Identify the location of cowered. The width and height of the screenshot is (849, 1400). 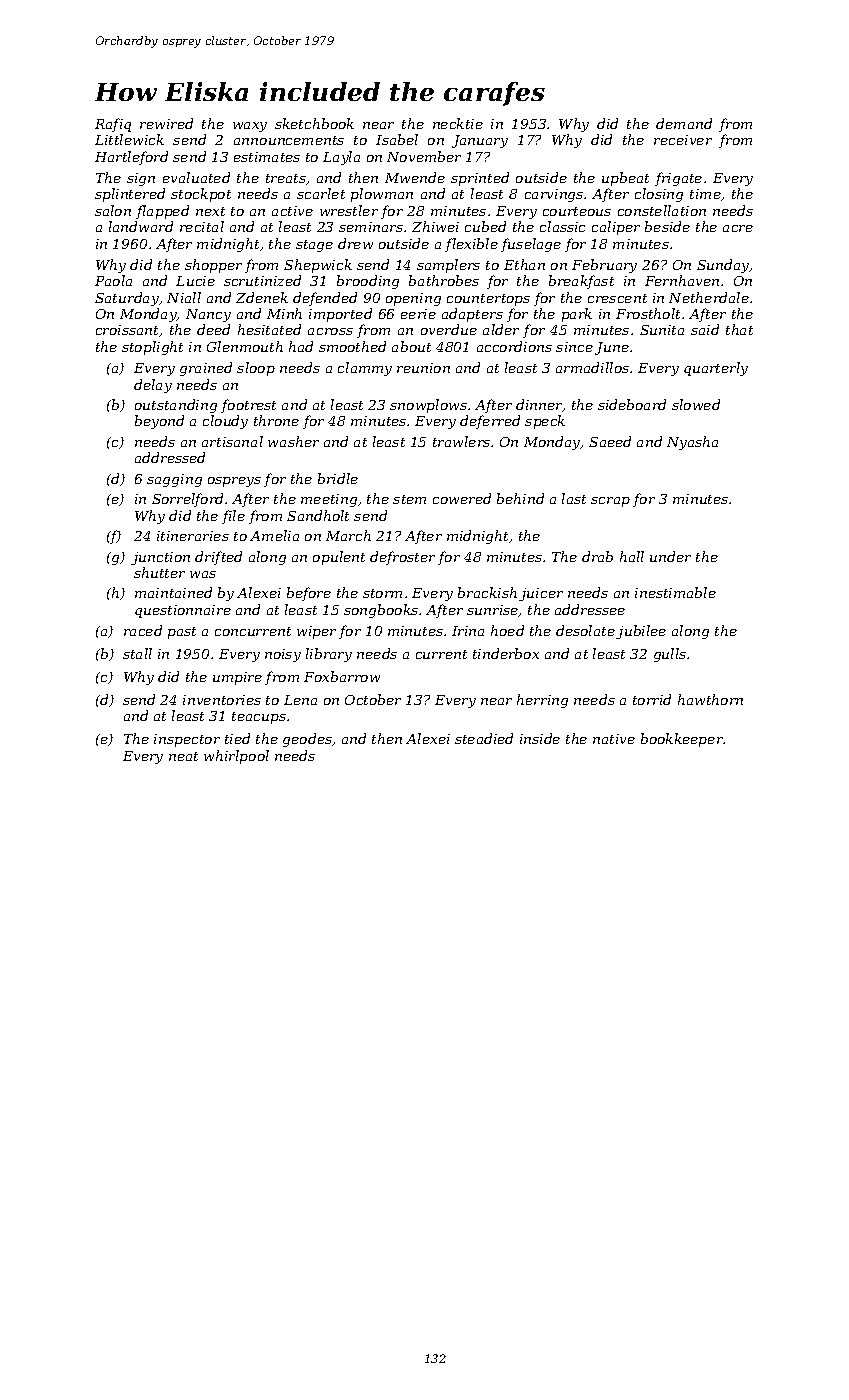
(462, 498).
